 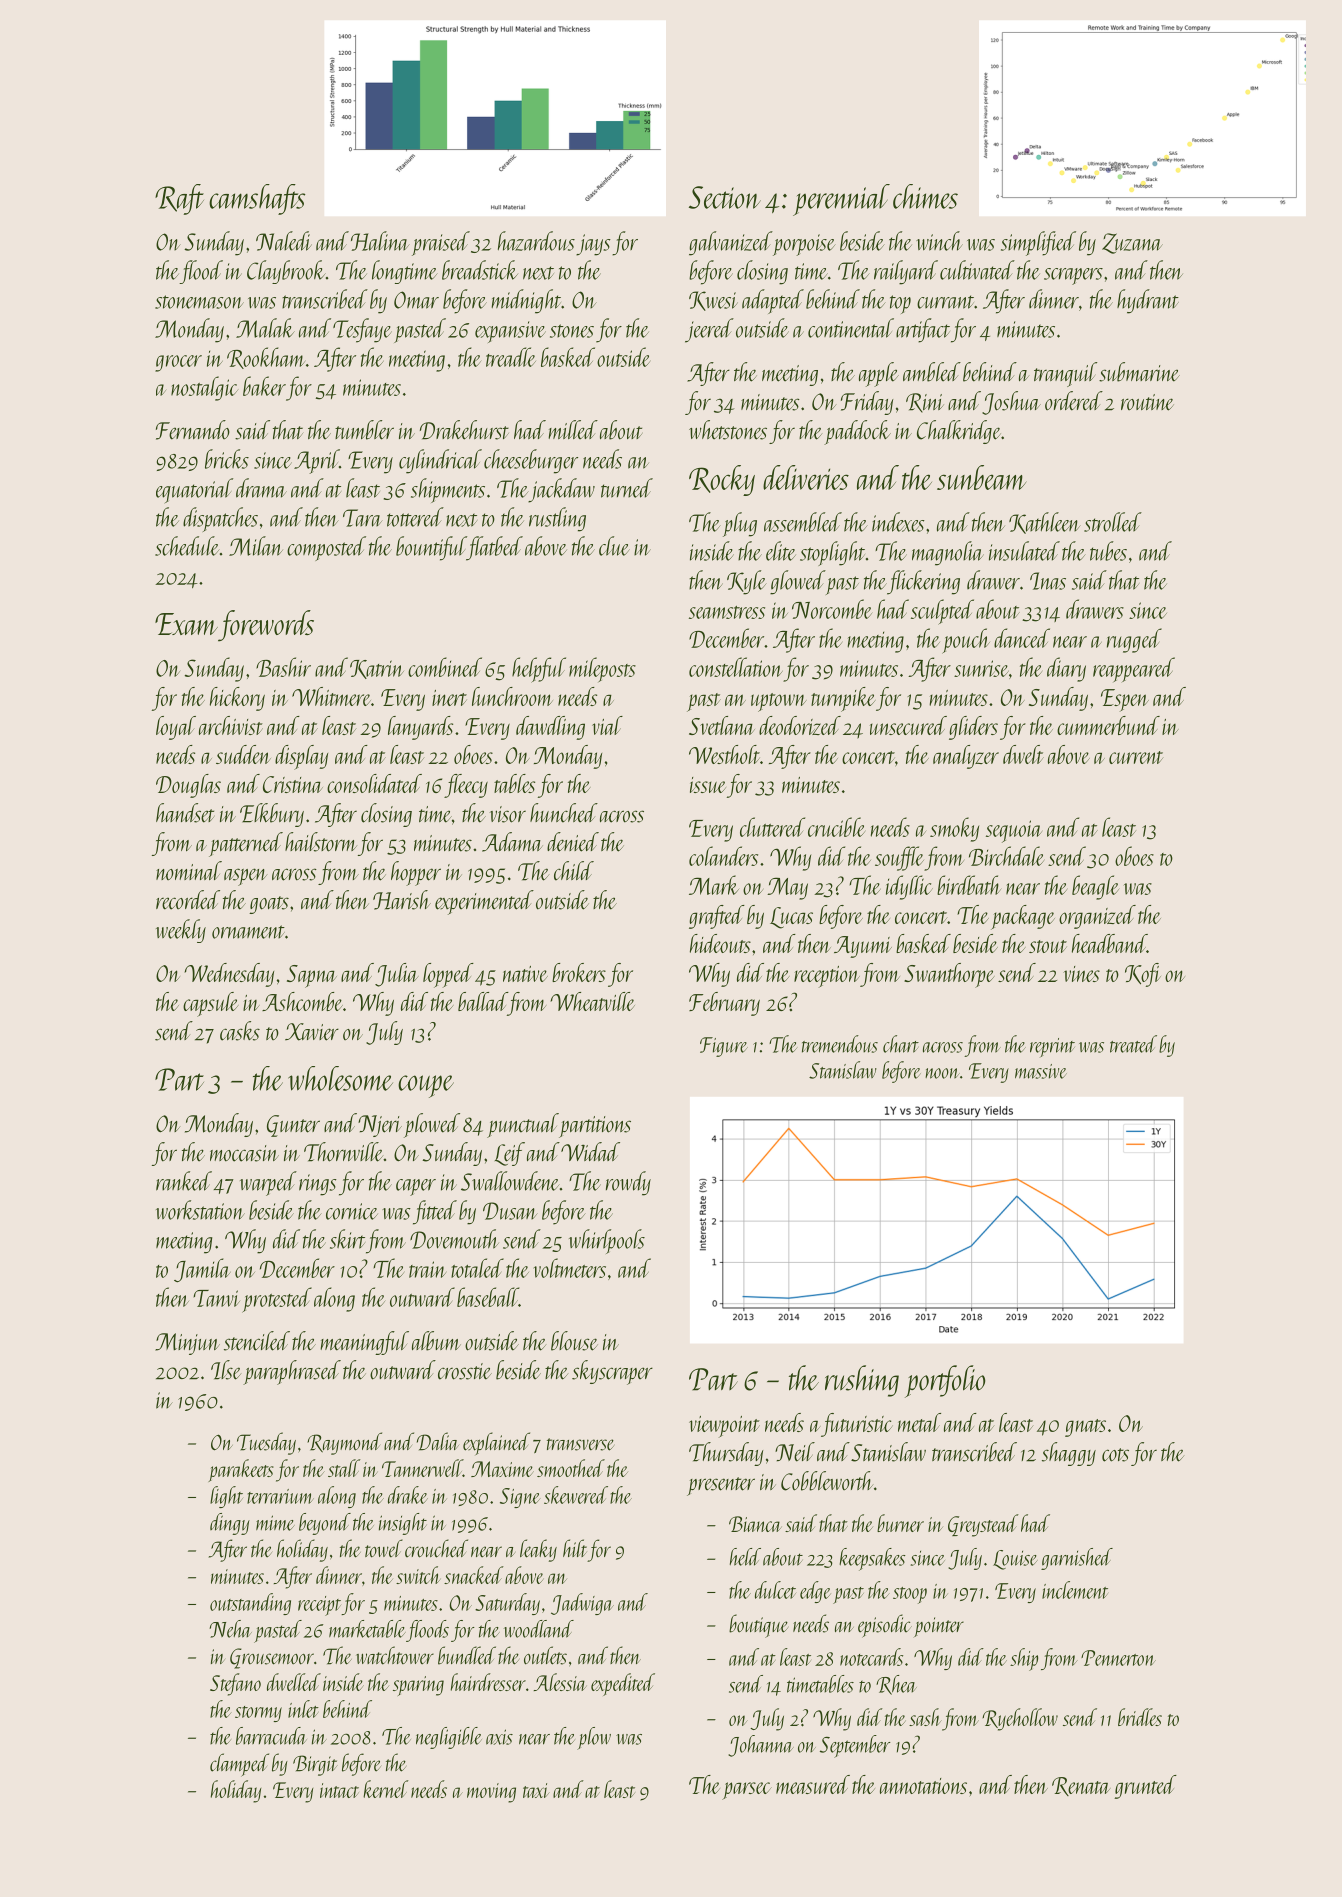 What do you see at coordinates (574, 1341) in the image?
I see `blouse` at bounding box center [574, 1341].
